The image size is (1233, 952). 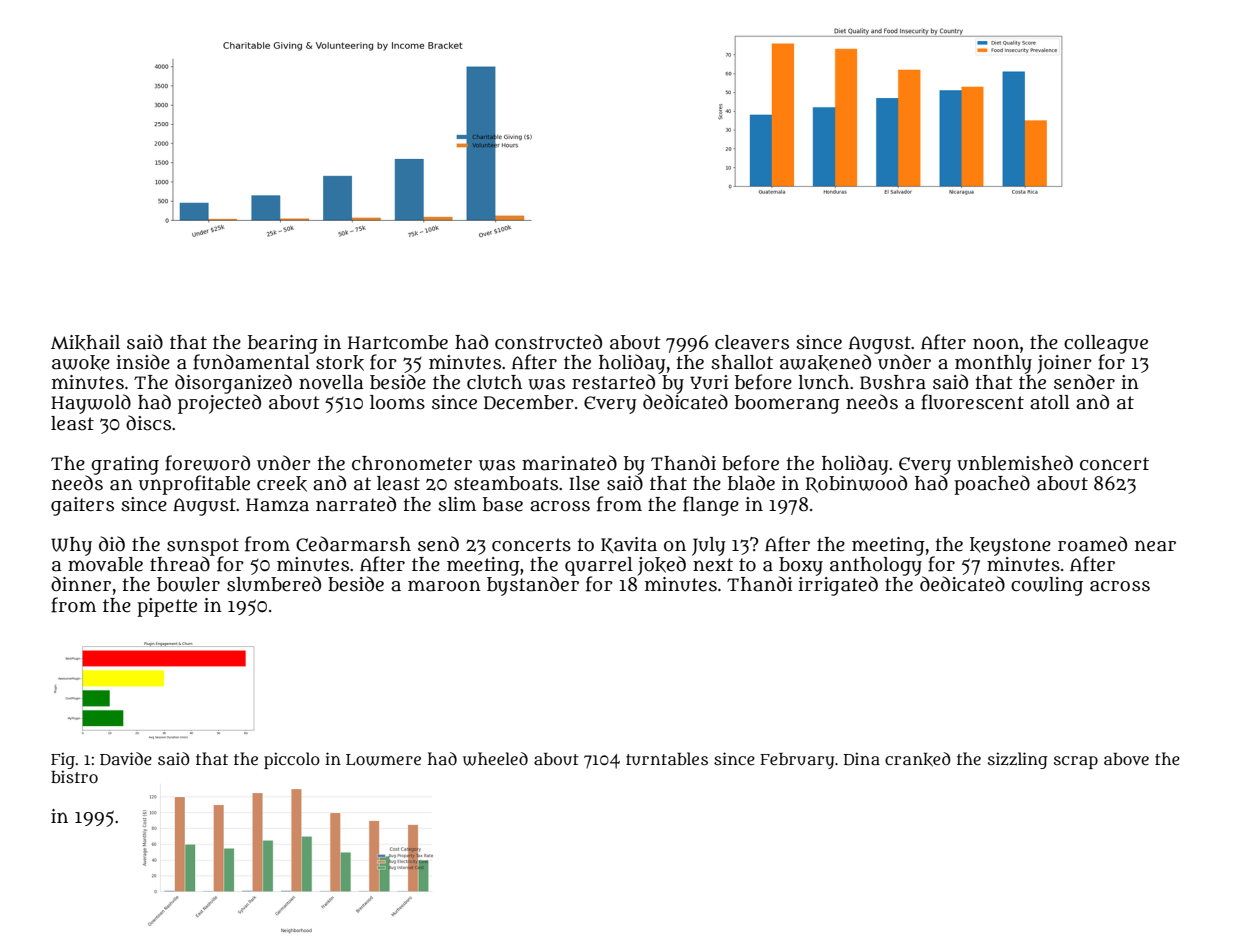 What do you see at coordinates (1047, 586) in the page?
I see `cowling` at bounding box center [1047, 586].
